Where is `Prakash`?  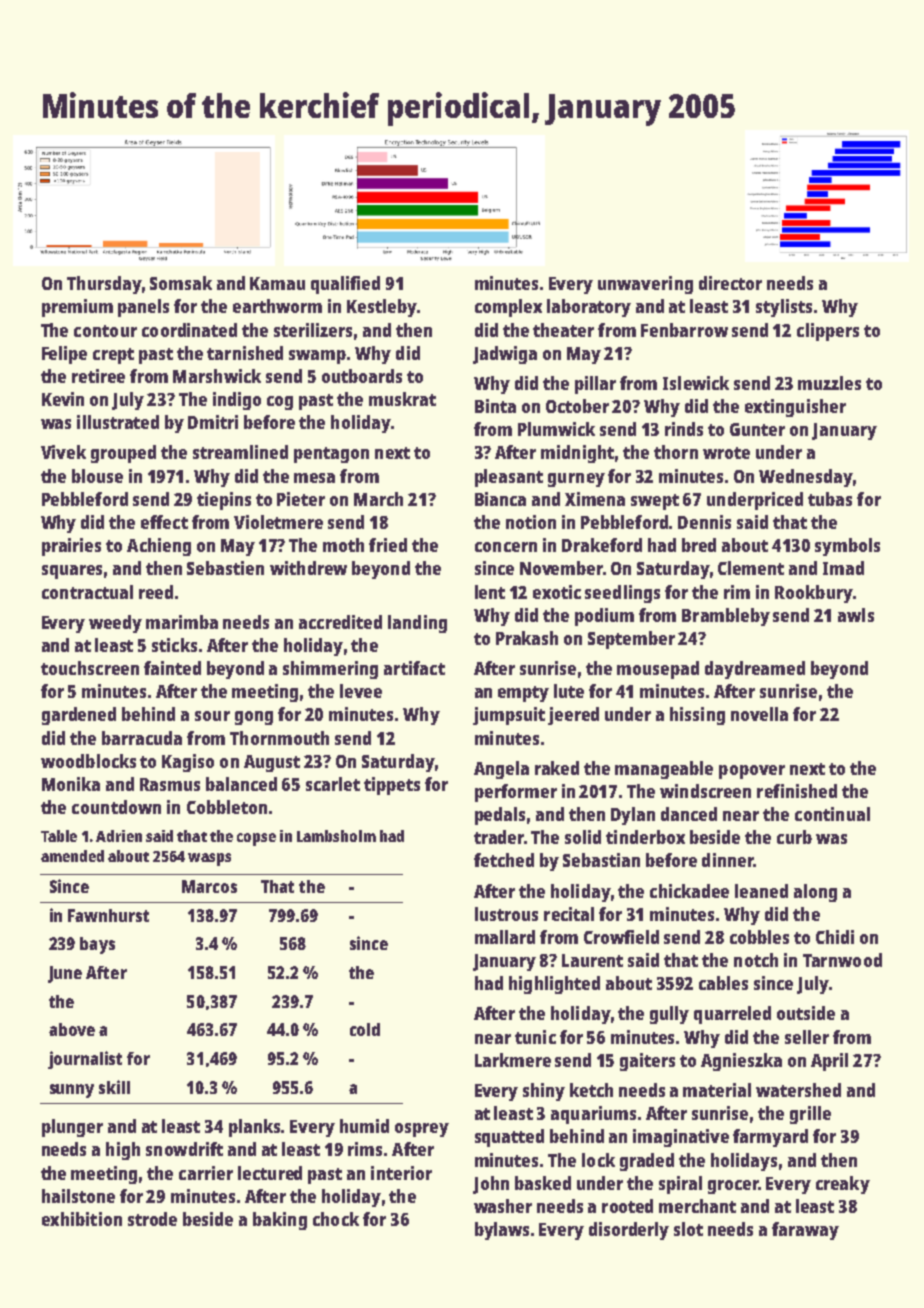
Prakash is located at coordinates (527, 638).
